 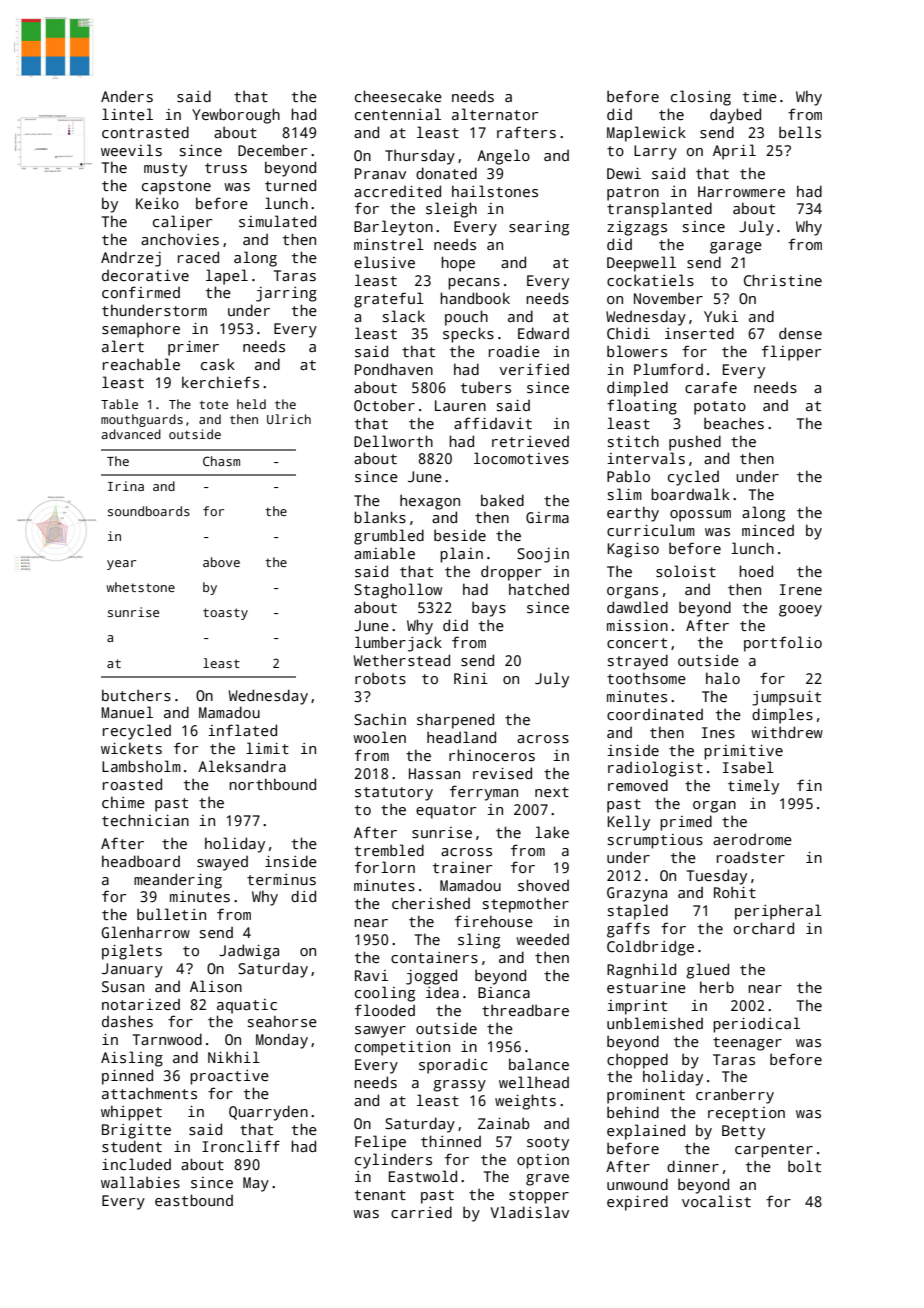 What do you see at coordinates (783, 280) in the screenshot?
I see `Christine` at bounding box center [783, 280].
